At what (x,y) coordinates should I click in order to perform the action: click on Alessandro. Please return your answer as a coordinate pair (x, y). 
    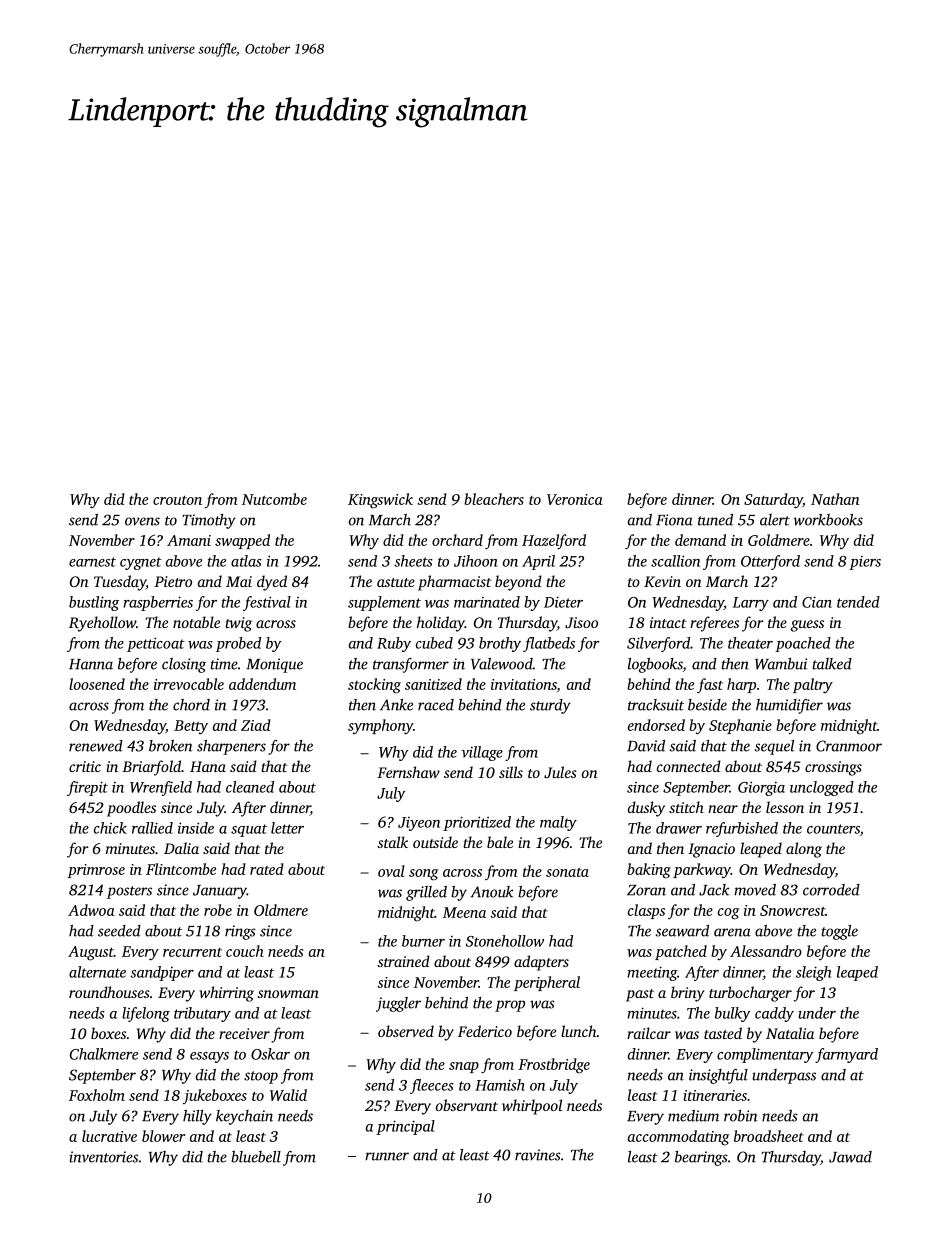
    Looking at the image, I should click on (766, 951).
